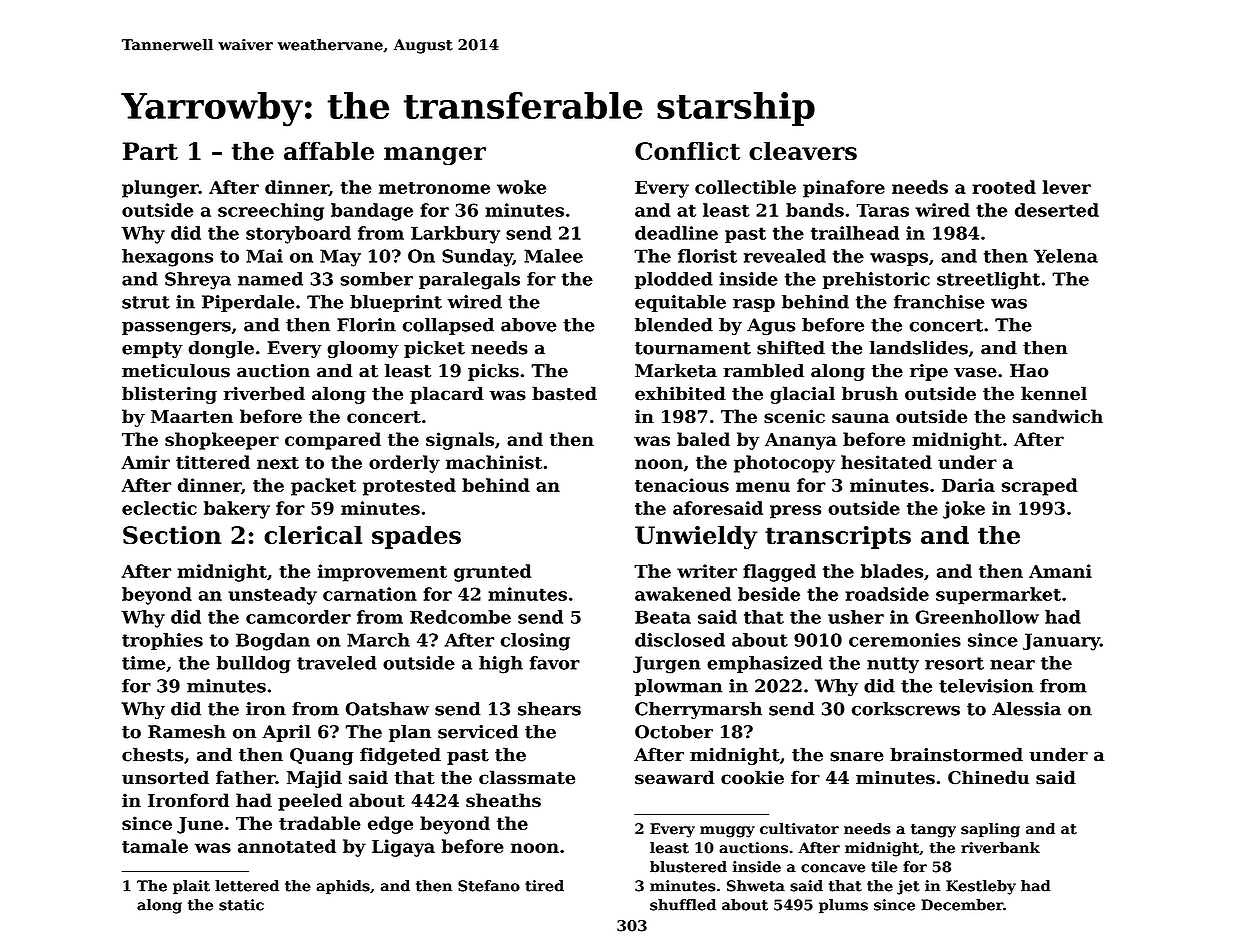 Image resolution: width=1233 pixels, height=952 pixels. I want to click on kennel, so click(1054, 393).
